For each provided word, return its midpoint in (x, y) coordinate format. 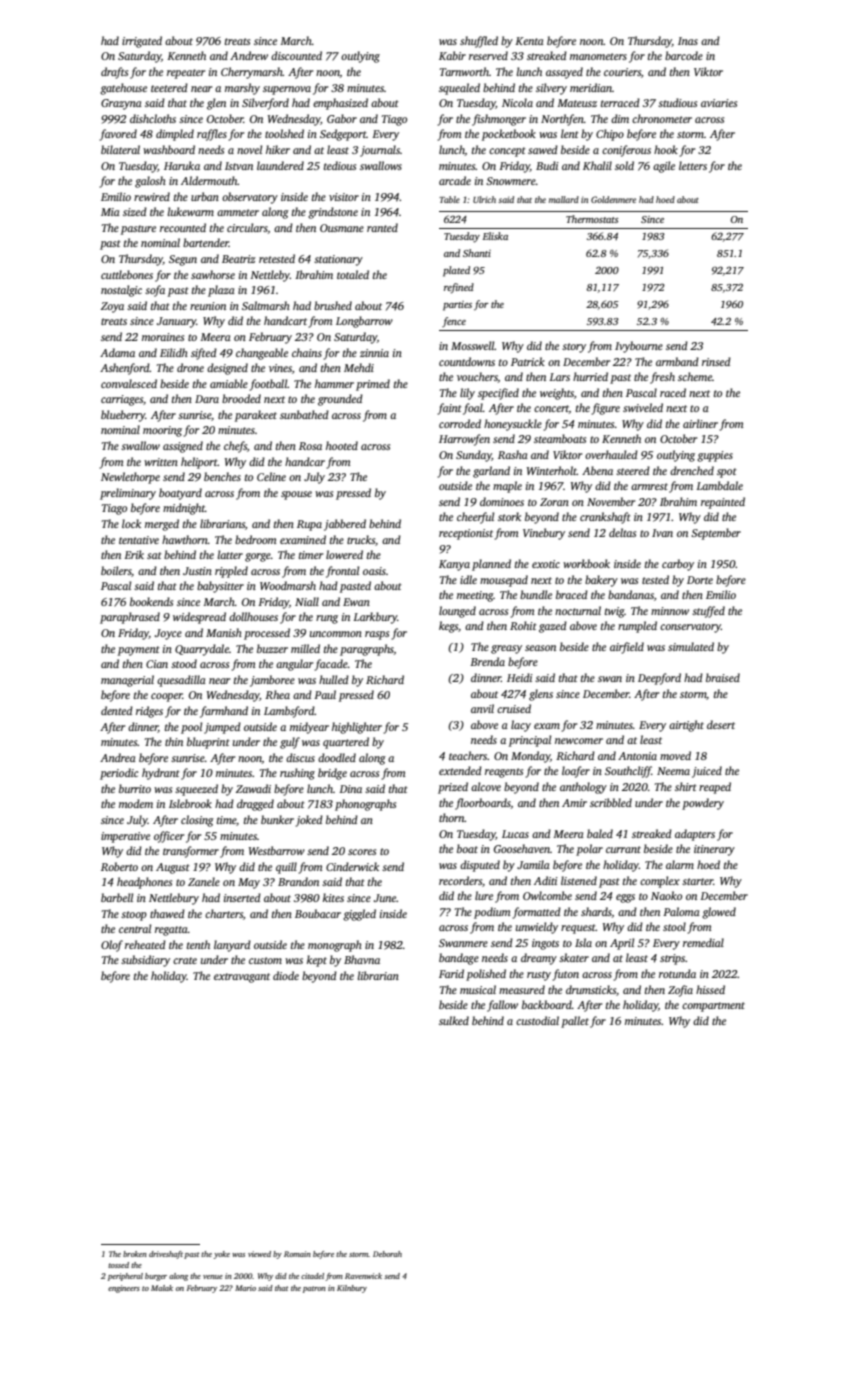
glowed (719, 913)
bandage (459, 959)
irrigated (142, 42)
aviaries (719, 103)
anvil (482, 708)
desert (721, 724)
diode (286, 975)
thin (174, 741)
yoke (221, 1255)
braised (723, 677)
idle (468, 579)
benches (222, 476)
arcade (455, 180)
